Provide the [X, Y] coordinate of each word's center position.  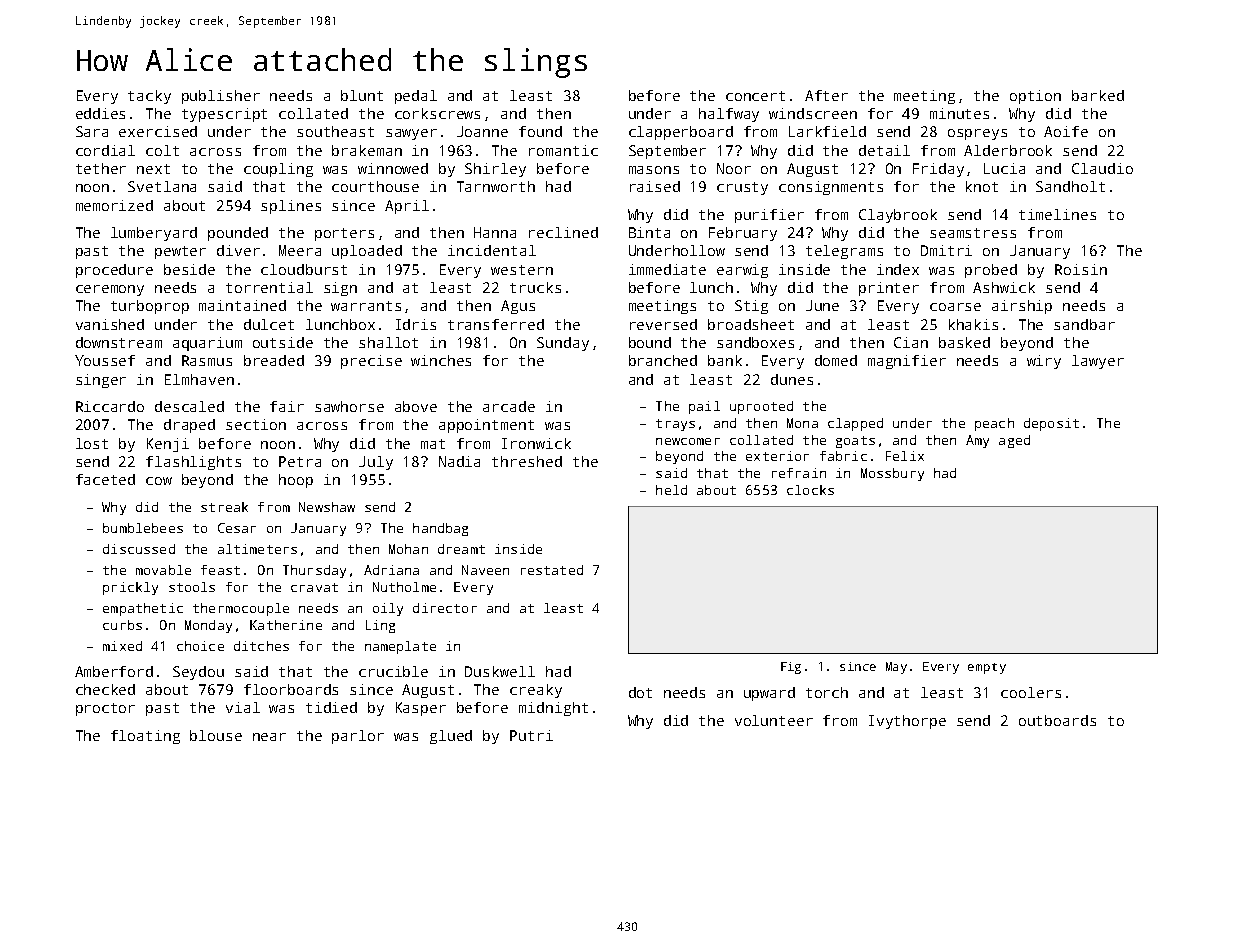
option [1035, 97]
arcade [509, 406]
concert [755, 96]
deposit [1051, 424]
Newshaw [327, 507]
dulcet [269, 324]
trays [675, 425]
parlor [358, 737]
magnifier [907, 362]
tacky [149, 97]
